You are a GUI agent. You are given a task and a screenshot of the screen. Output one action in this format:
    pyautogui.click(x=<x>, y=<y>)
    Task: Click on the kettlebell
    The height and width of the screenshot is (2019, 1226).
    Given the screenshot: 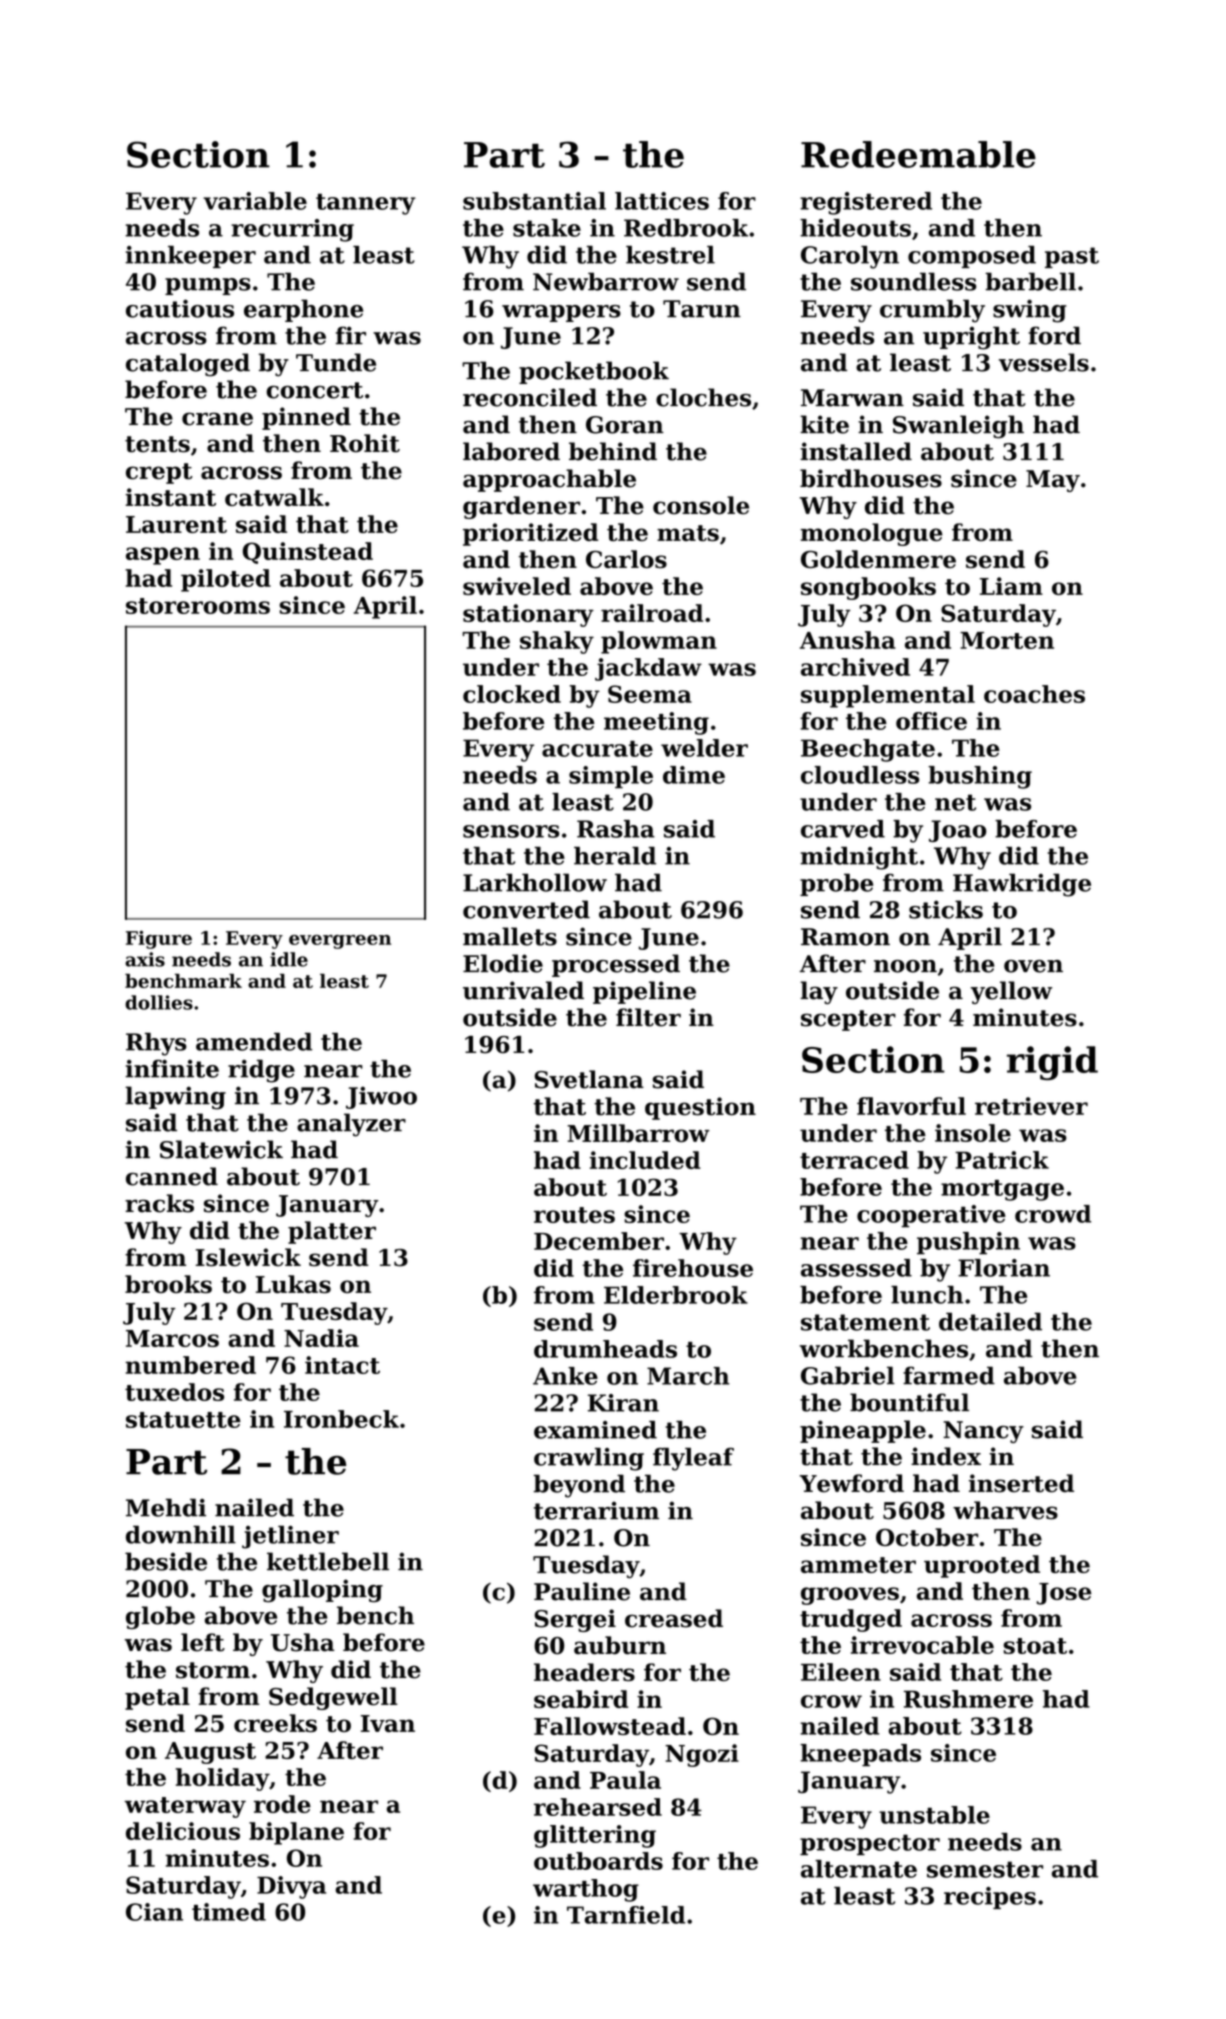 What is the action you would take?
    pyautogui.click(x=328, y=1561)
